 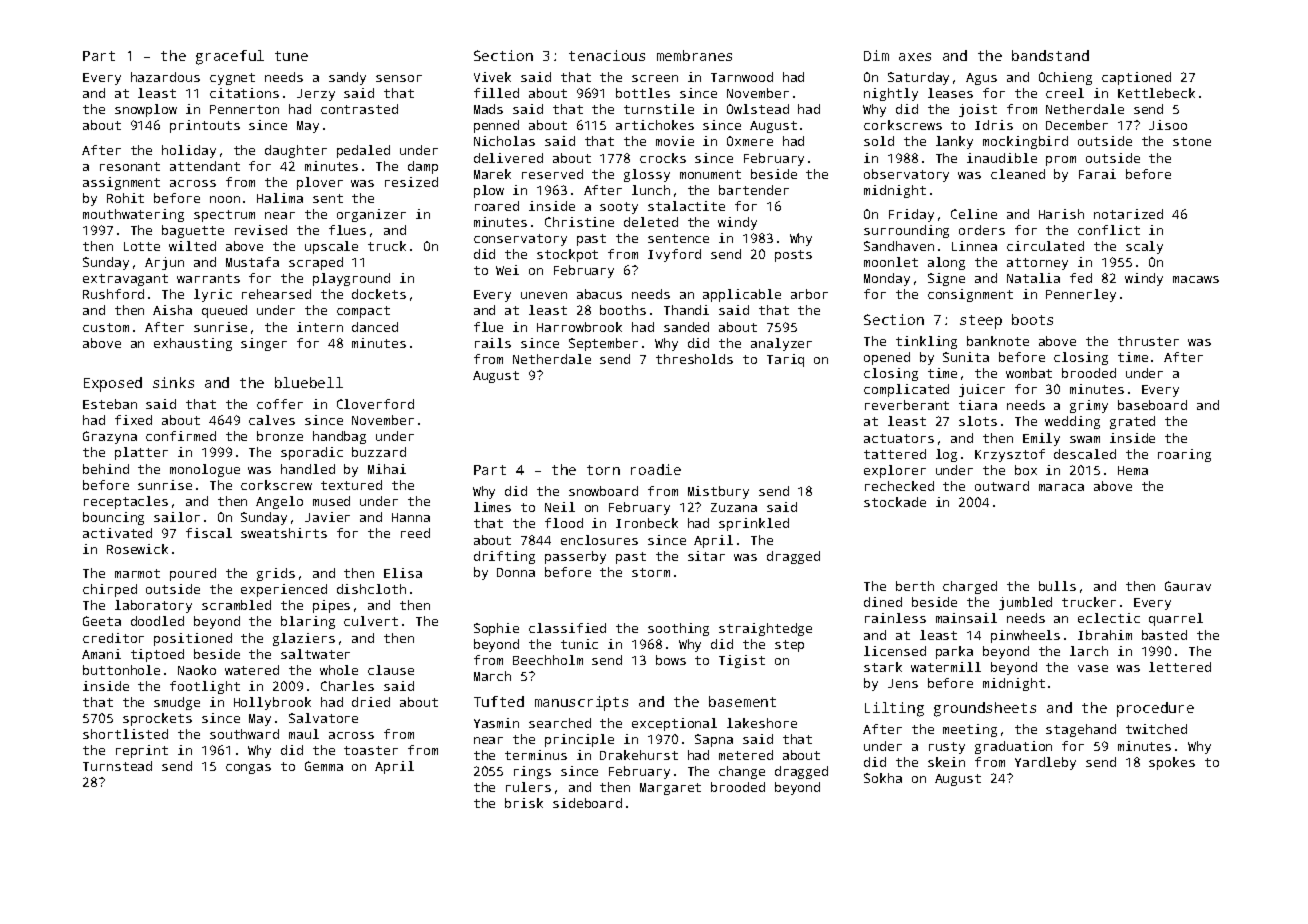 What do you see at coordinates (230, 57) in the page?
I see `graceful` at bounding box center [230, 57].
